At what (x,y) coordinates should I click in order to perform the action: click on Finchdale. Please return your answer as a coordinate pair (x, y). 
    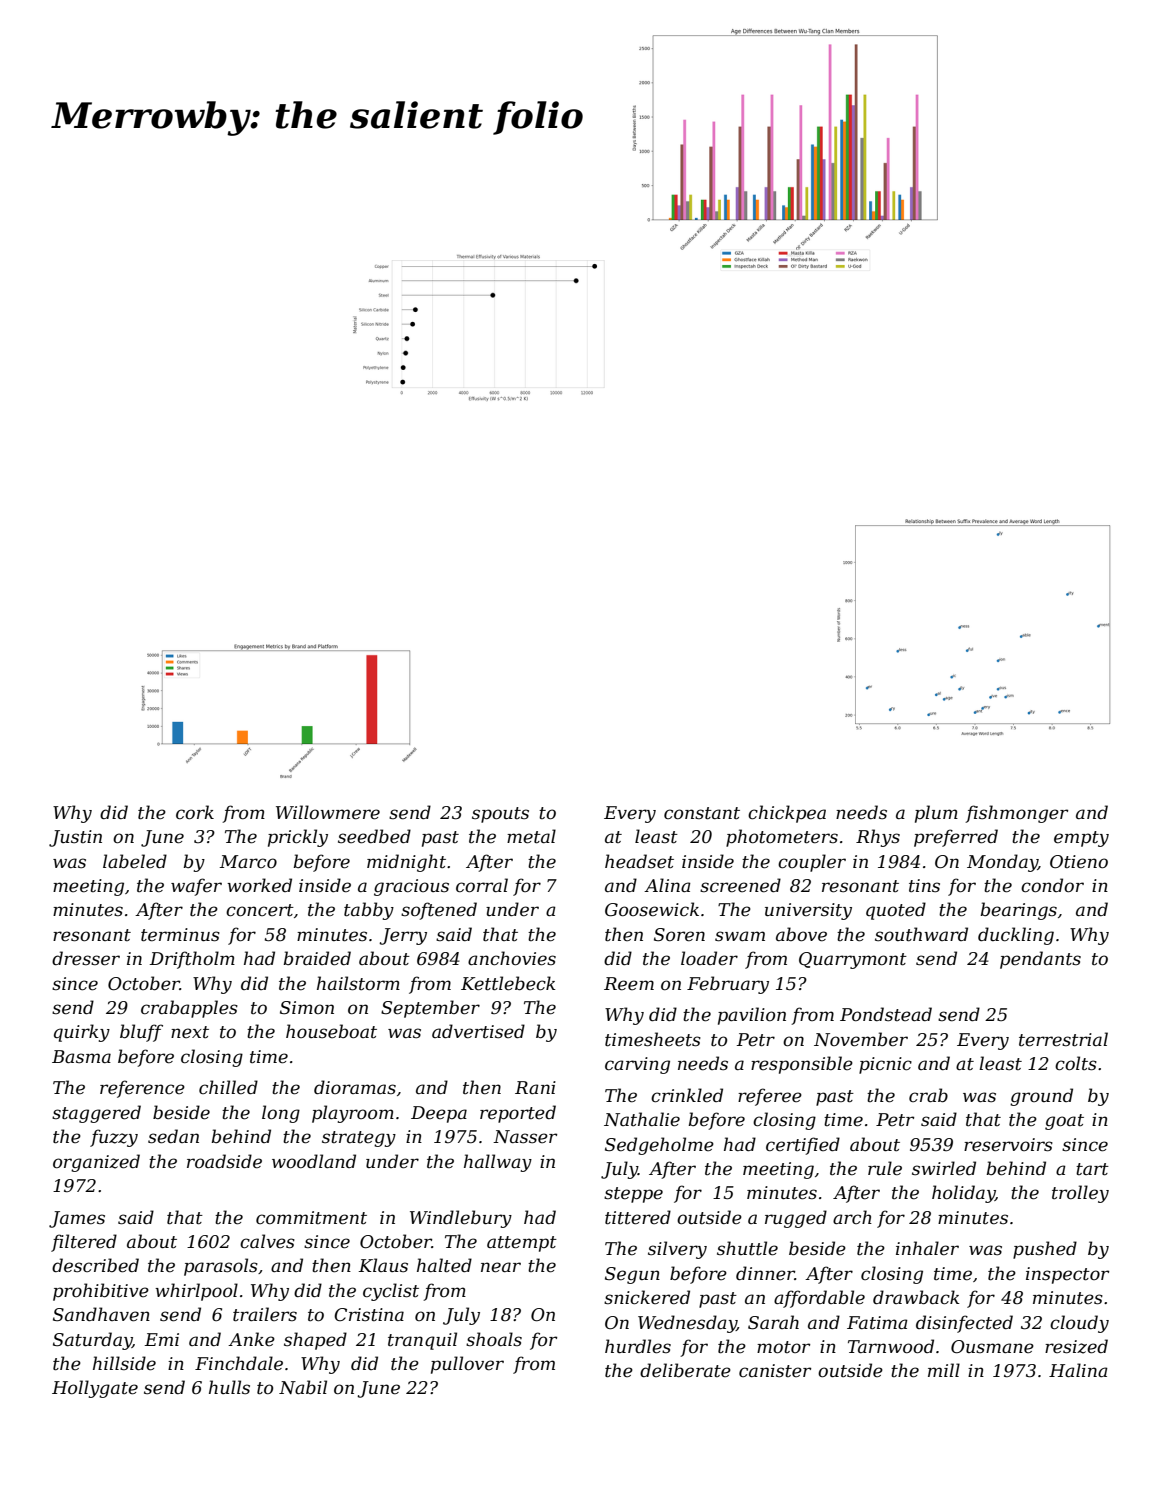
    Looking at the image, I should click on (239, 1363).
